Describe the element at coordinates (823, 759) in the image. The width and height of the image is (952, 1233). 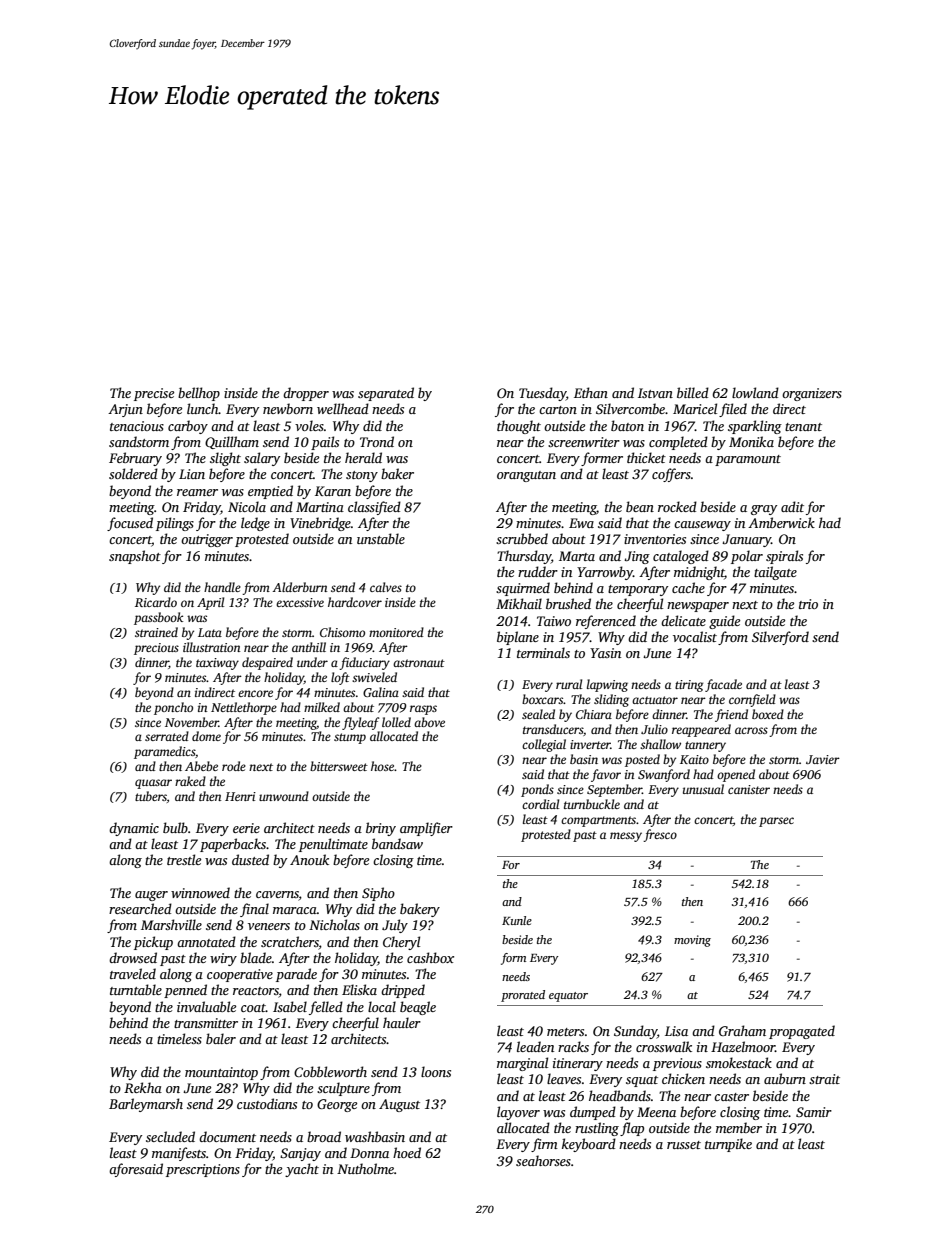
I see `Javier` at that location.
